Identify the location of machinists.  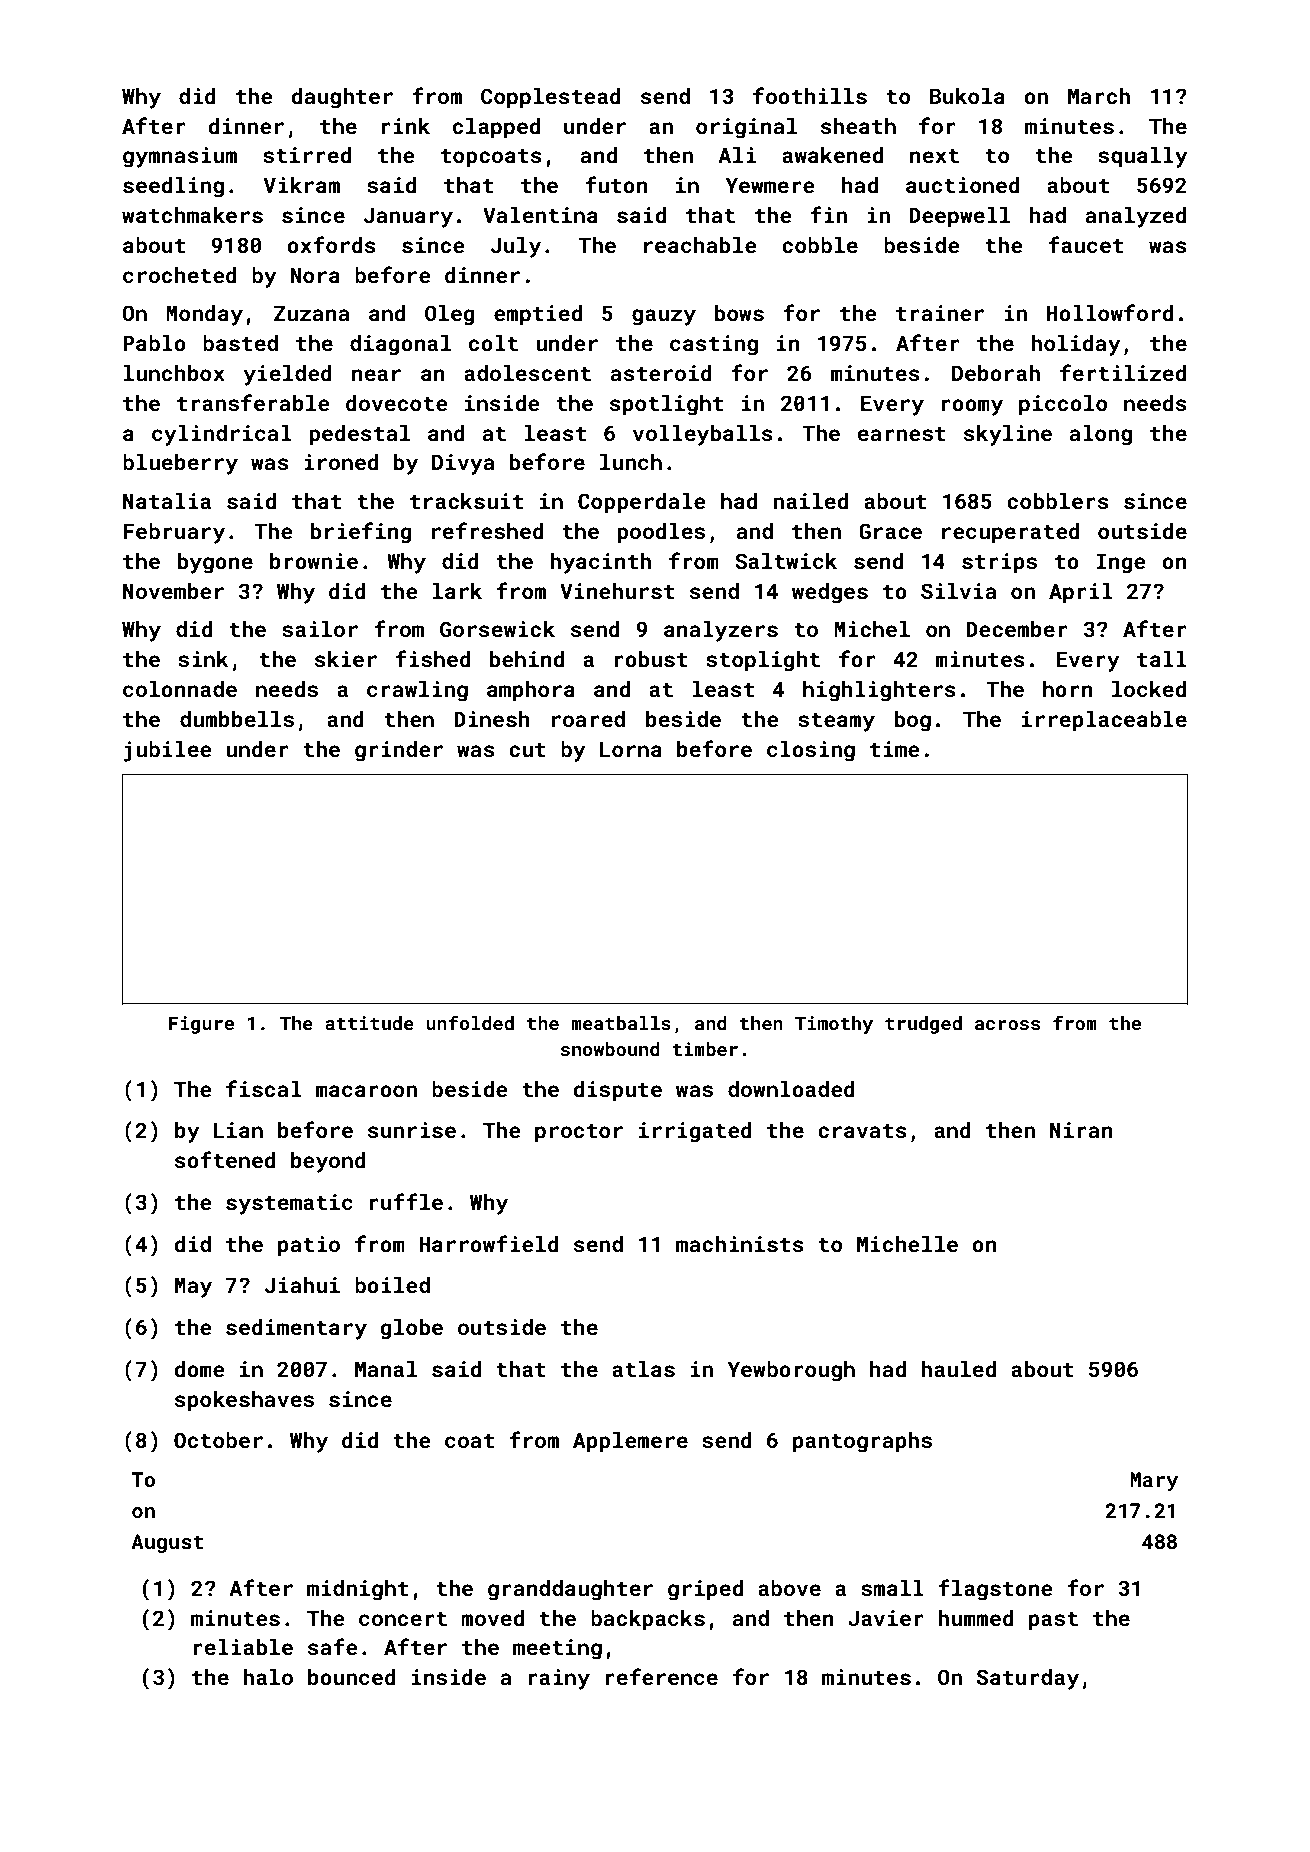
(740, 1244).
